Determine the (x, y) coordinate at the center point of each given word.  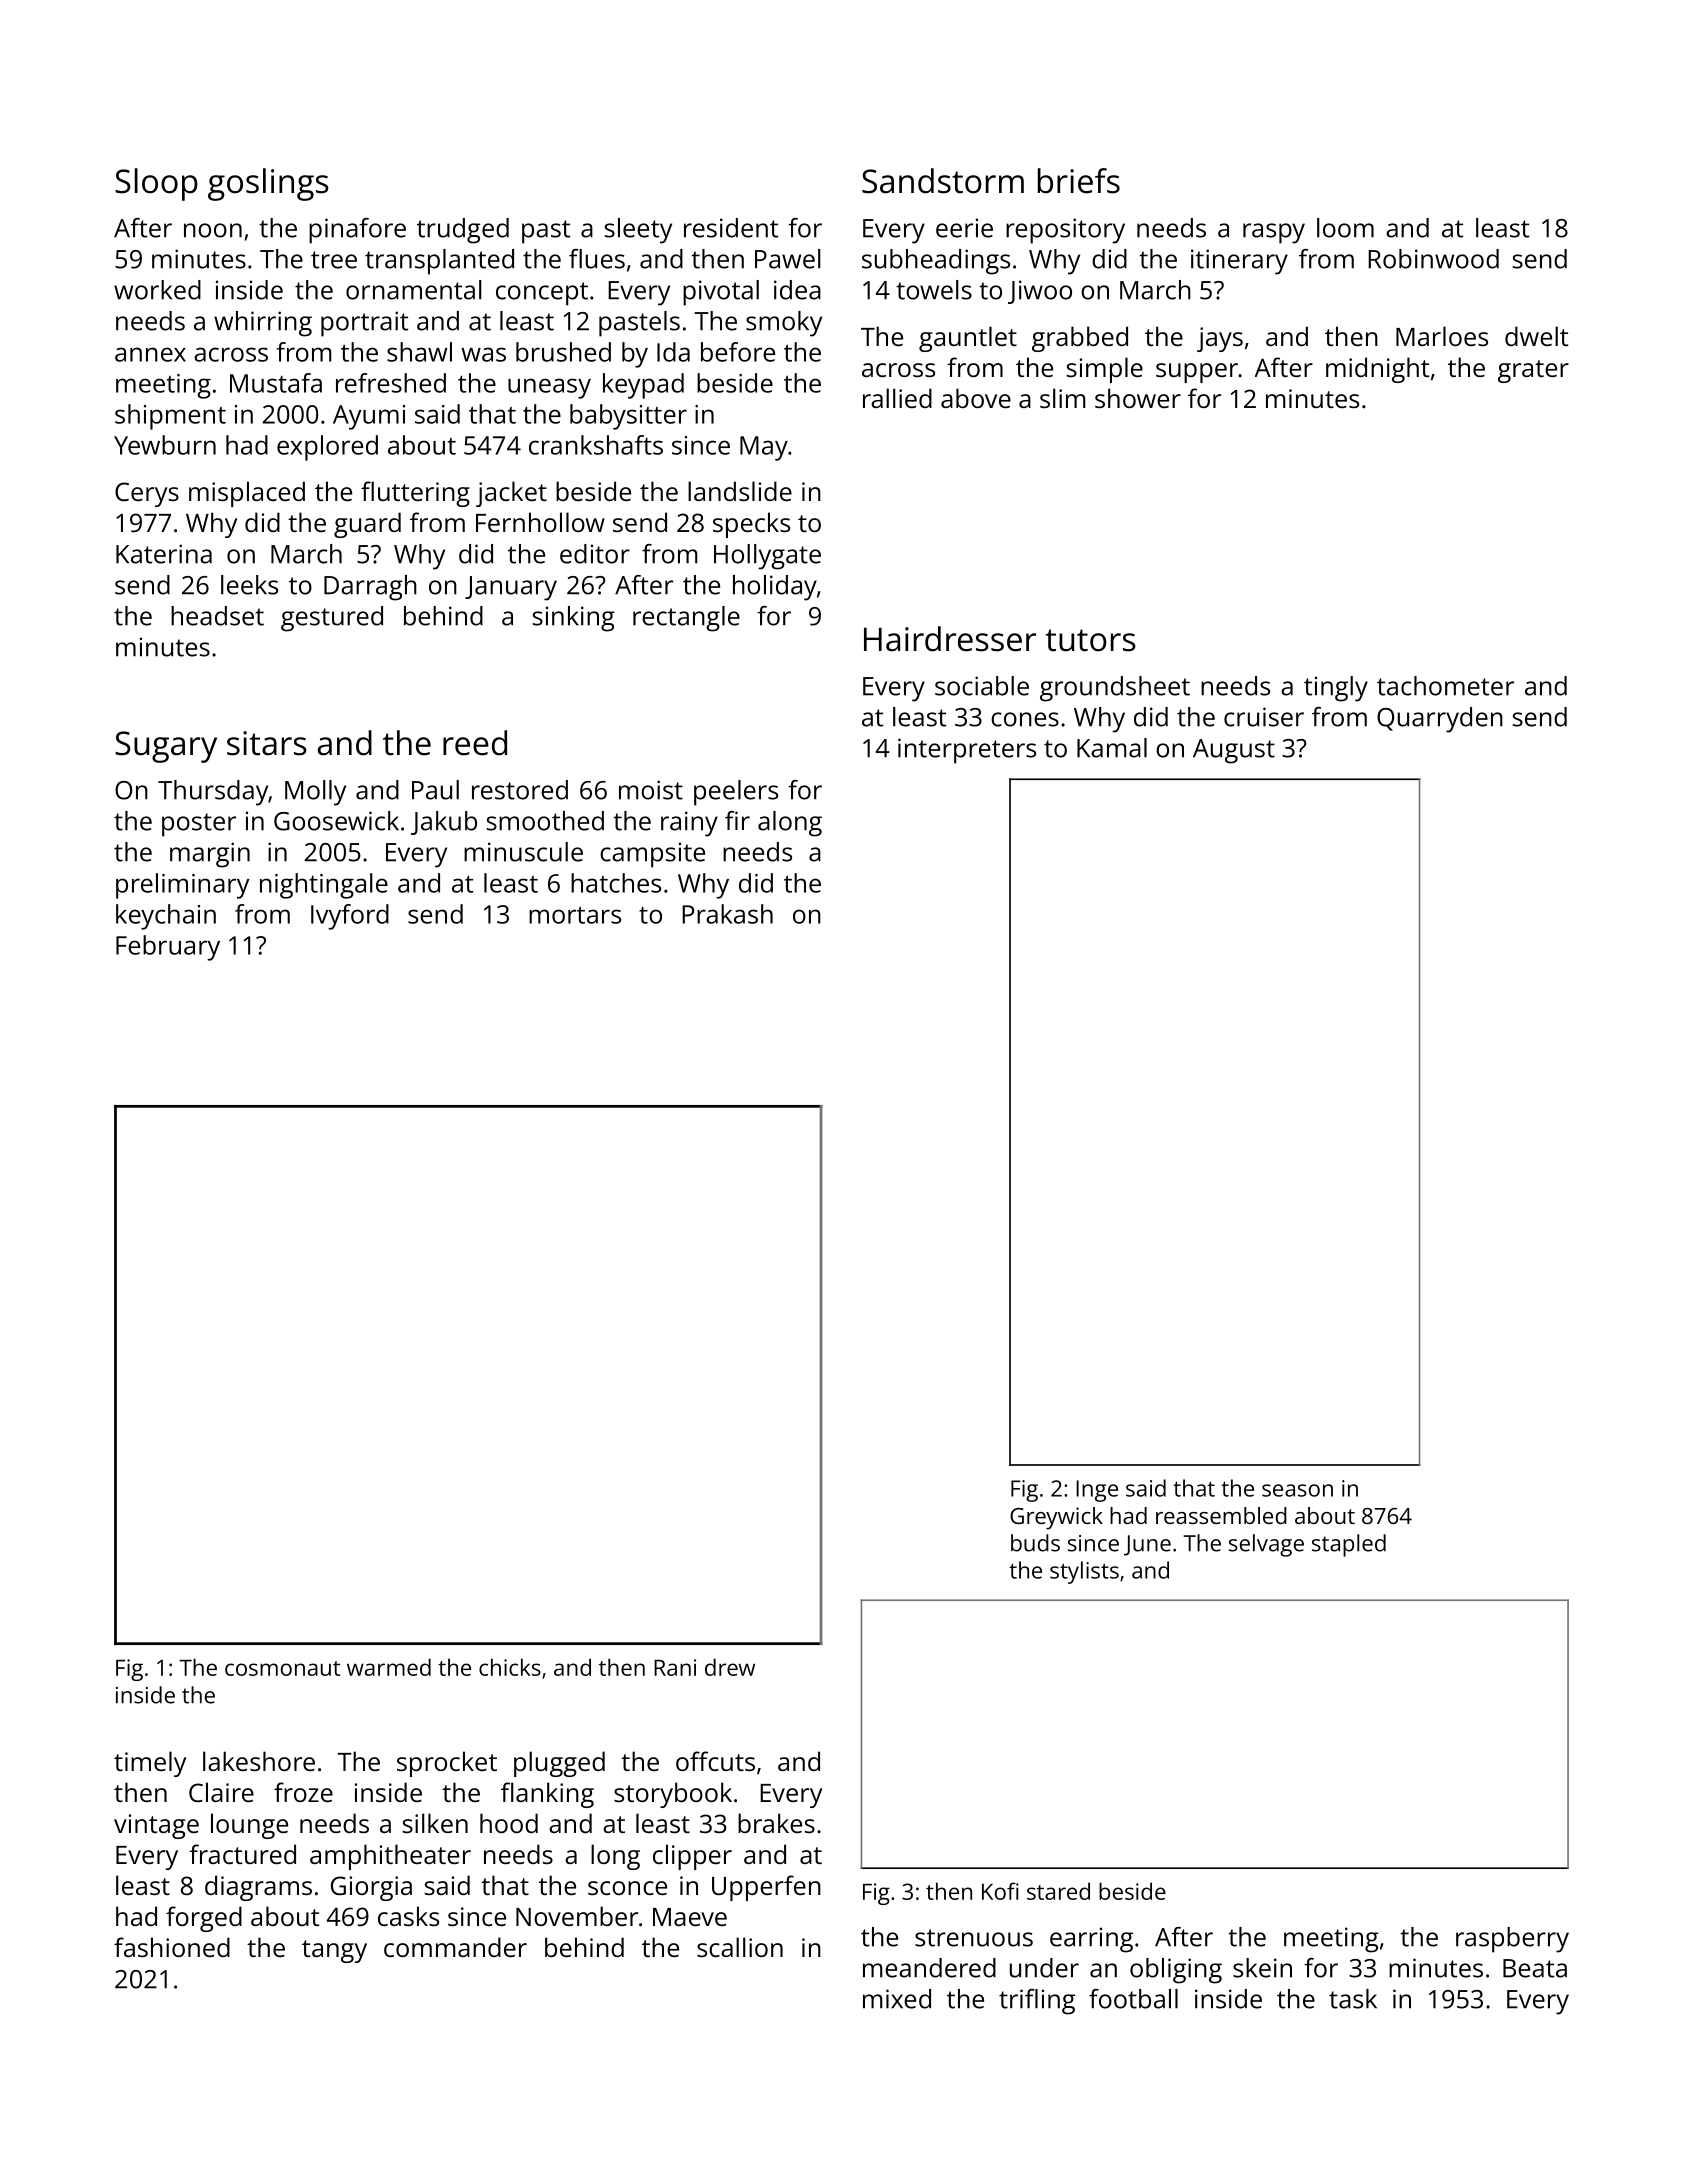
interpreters (967, 751)
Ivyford (350, 917)
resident (731, 228)
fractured (242, 1854)
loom (1345, 228)
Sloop (156, 184)
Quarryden (1440, 720)
